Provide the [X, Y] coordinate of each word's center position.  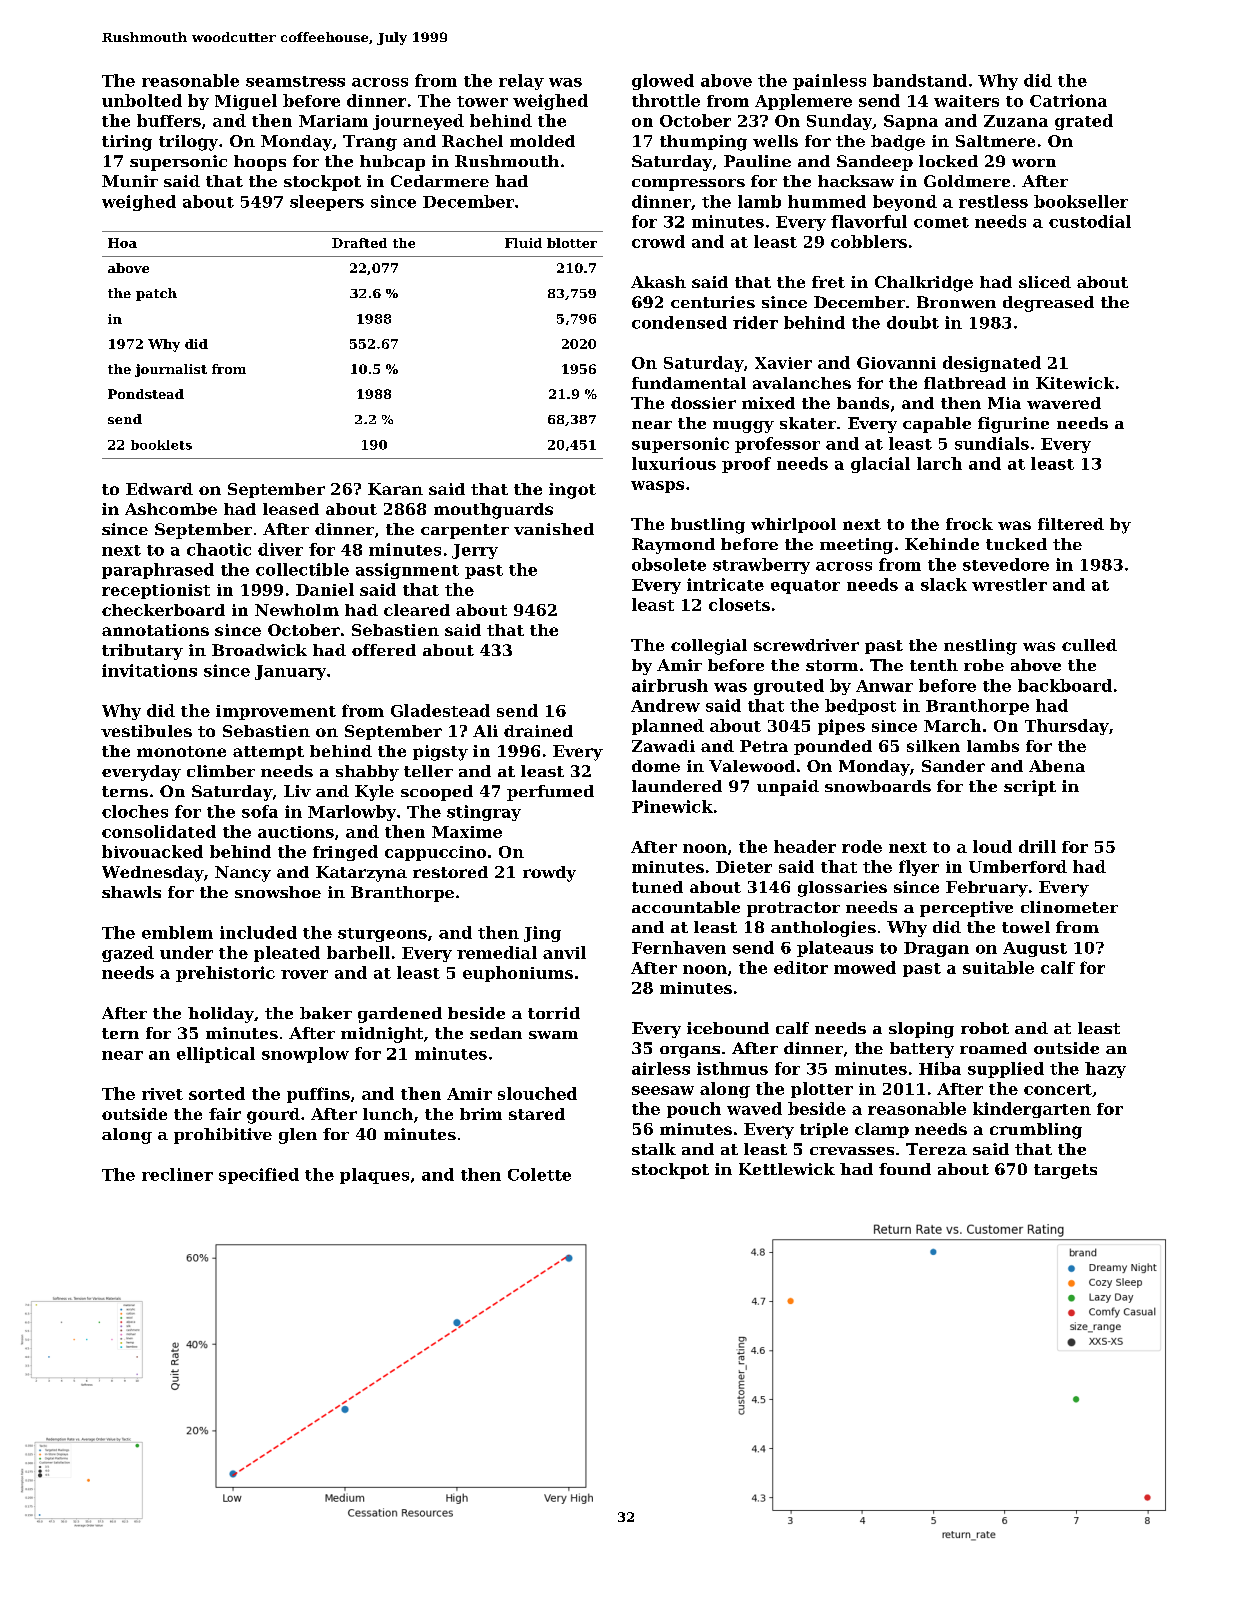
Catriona [1068, 100]
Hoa [122, 243]
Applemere [803, 102]
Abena [1057, 766]
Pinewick [672, 806]
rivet [162, 1094]
